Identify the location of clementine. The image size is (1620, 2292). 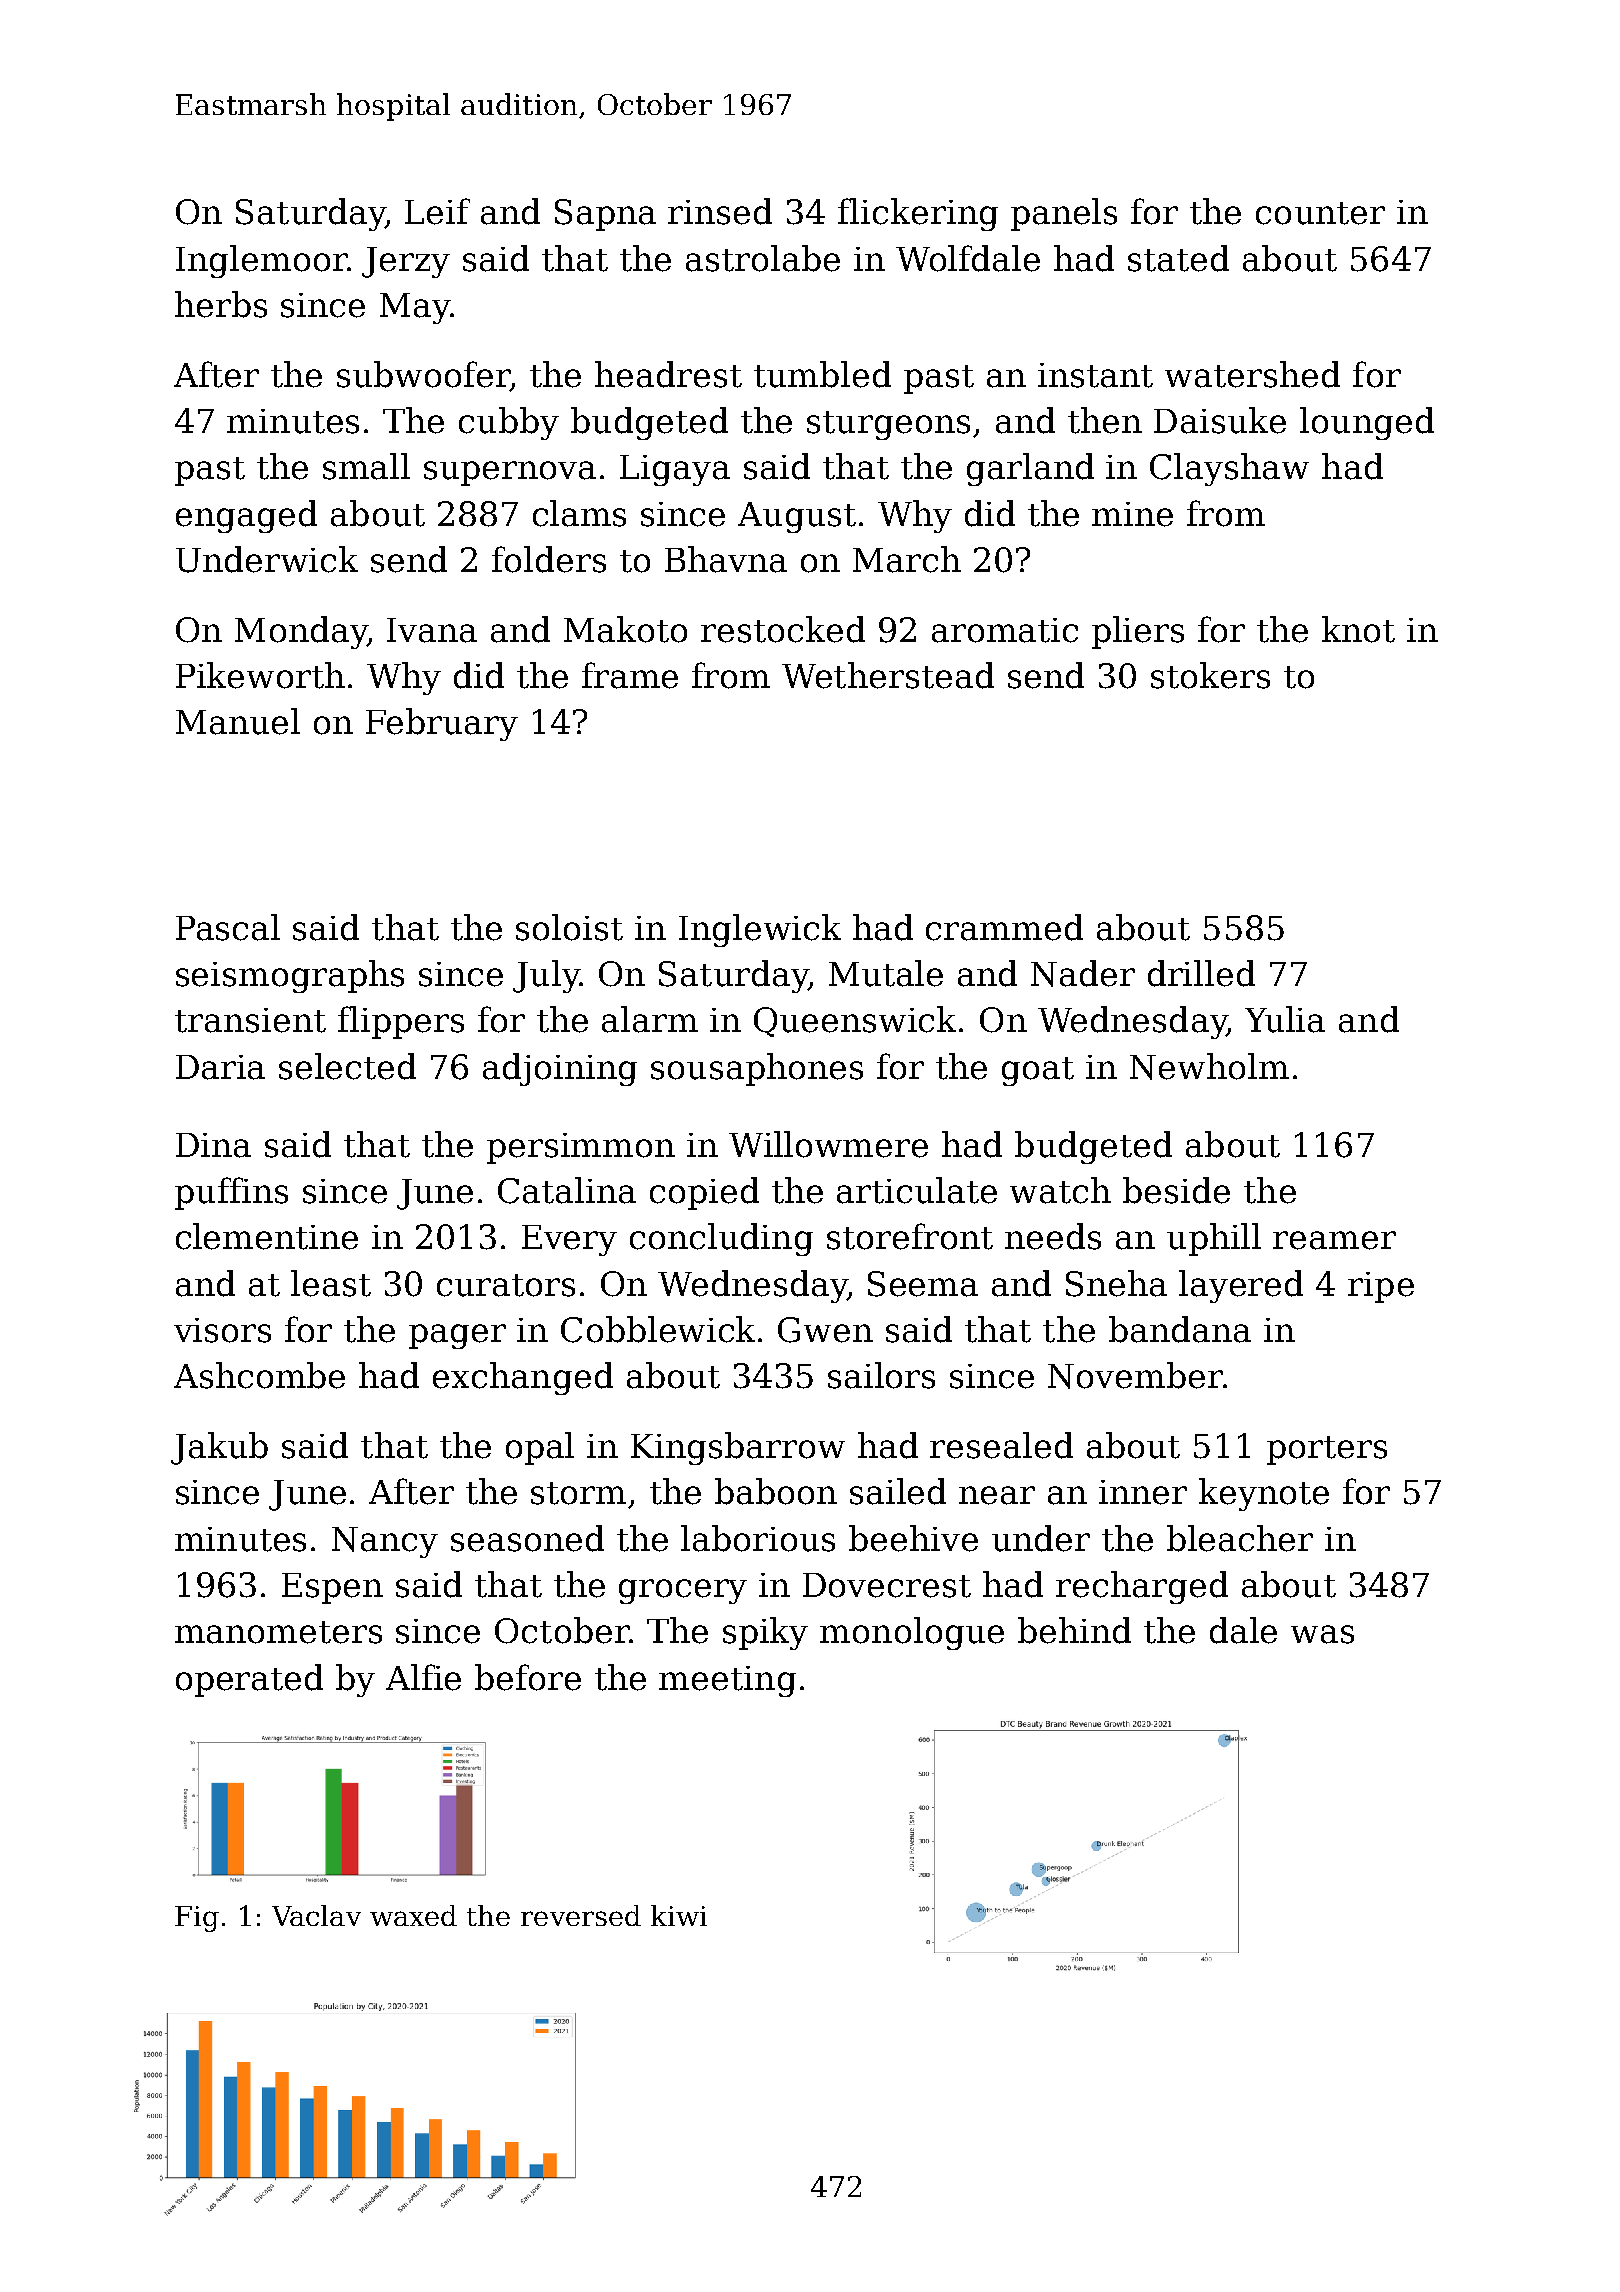
(267, 1236).
